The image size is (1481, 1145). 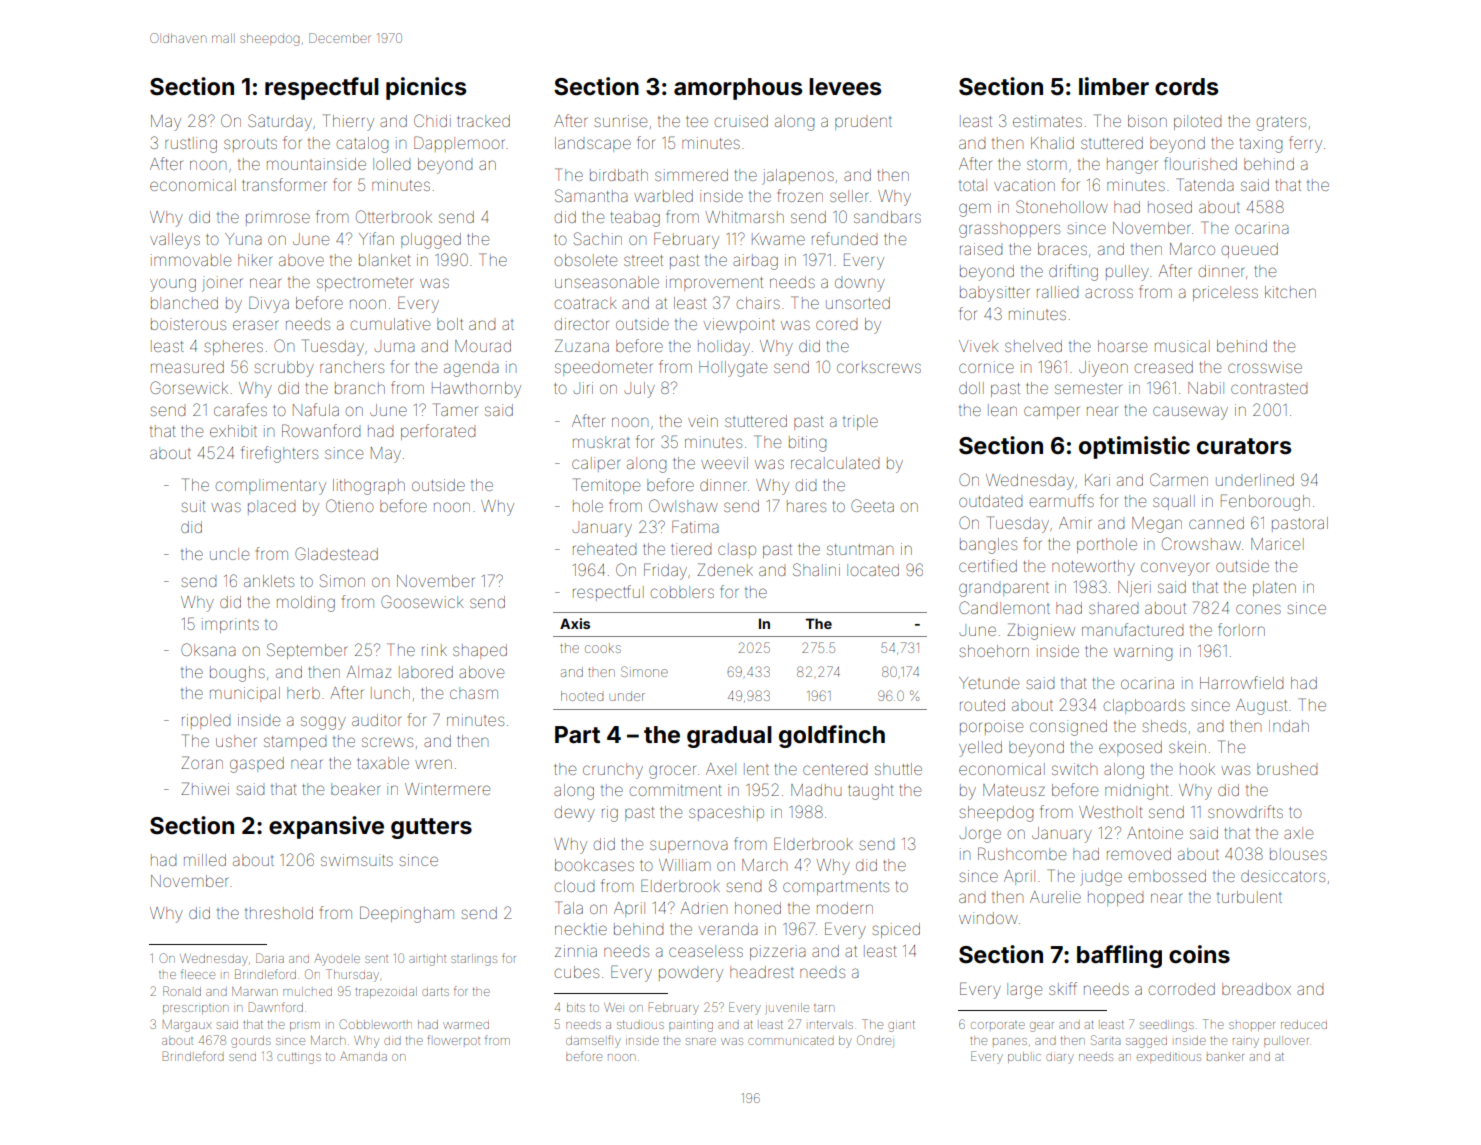 What do you see at coordinates (306, 604) in the document?
I see `molding` at bounding box center [306, 604].
